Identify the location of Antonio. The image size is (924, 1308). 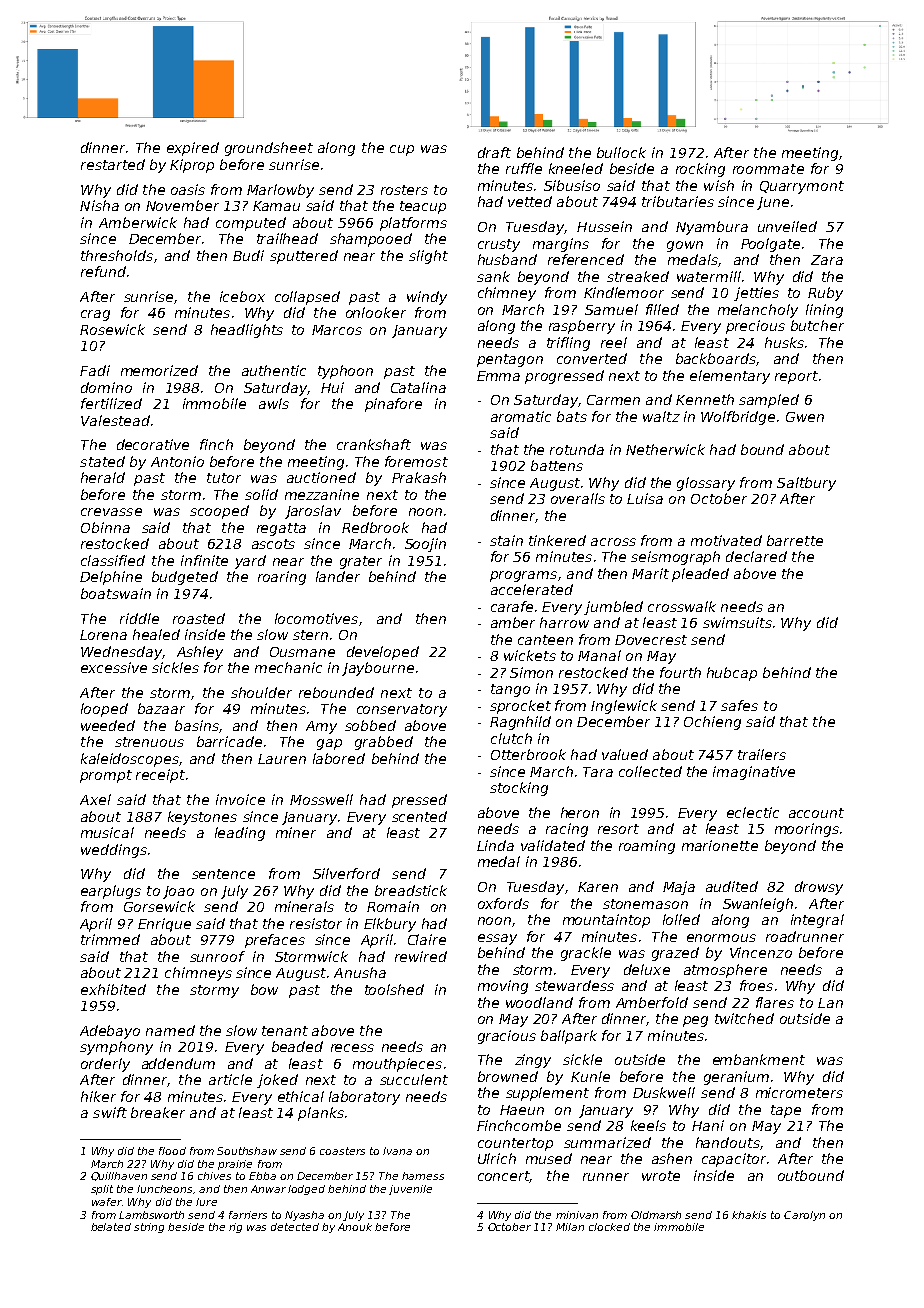
(177, 461).
